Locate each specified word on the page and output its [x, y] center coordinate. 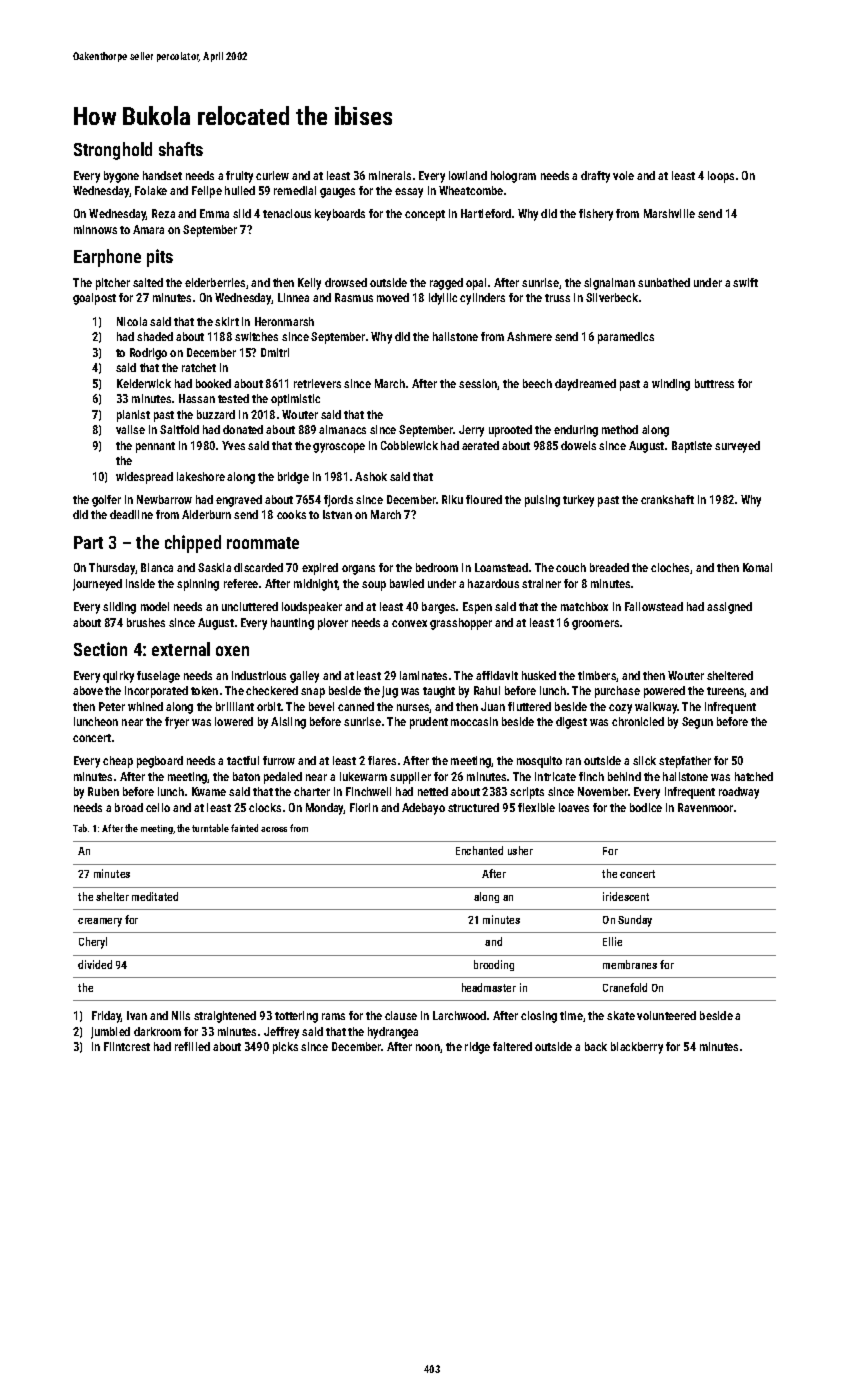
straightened [225, 1017]
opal [476, 284]
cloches [670, 567]
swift [745, 282]
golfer [106, 501]
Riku [452, 499]
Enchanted [479, 850]
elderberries [215, 282]
